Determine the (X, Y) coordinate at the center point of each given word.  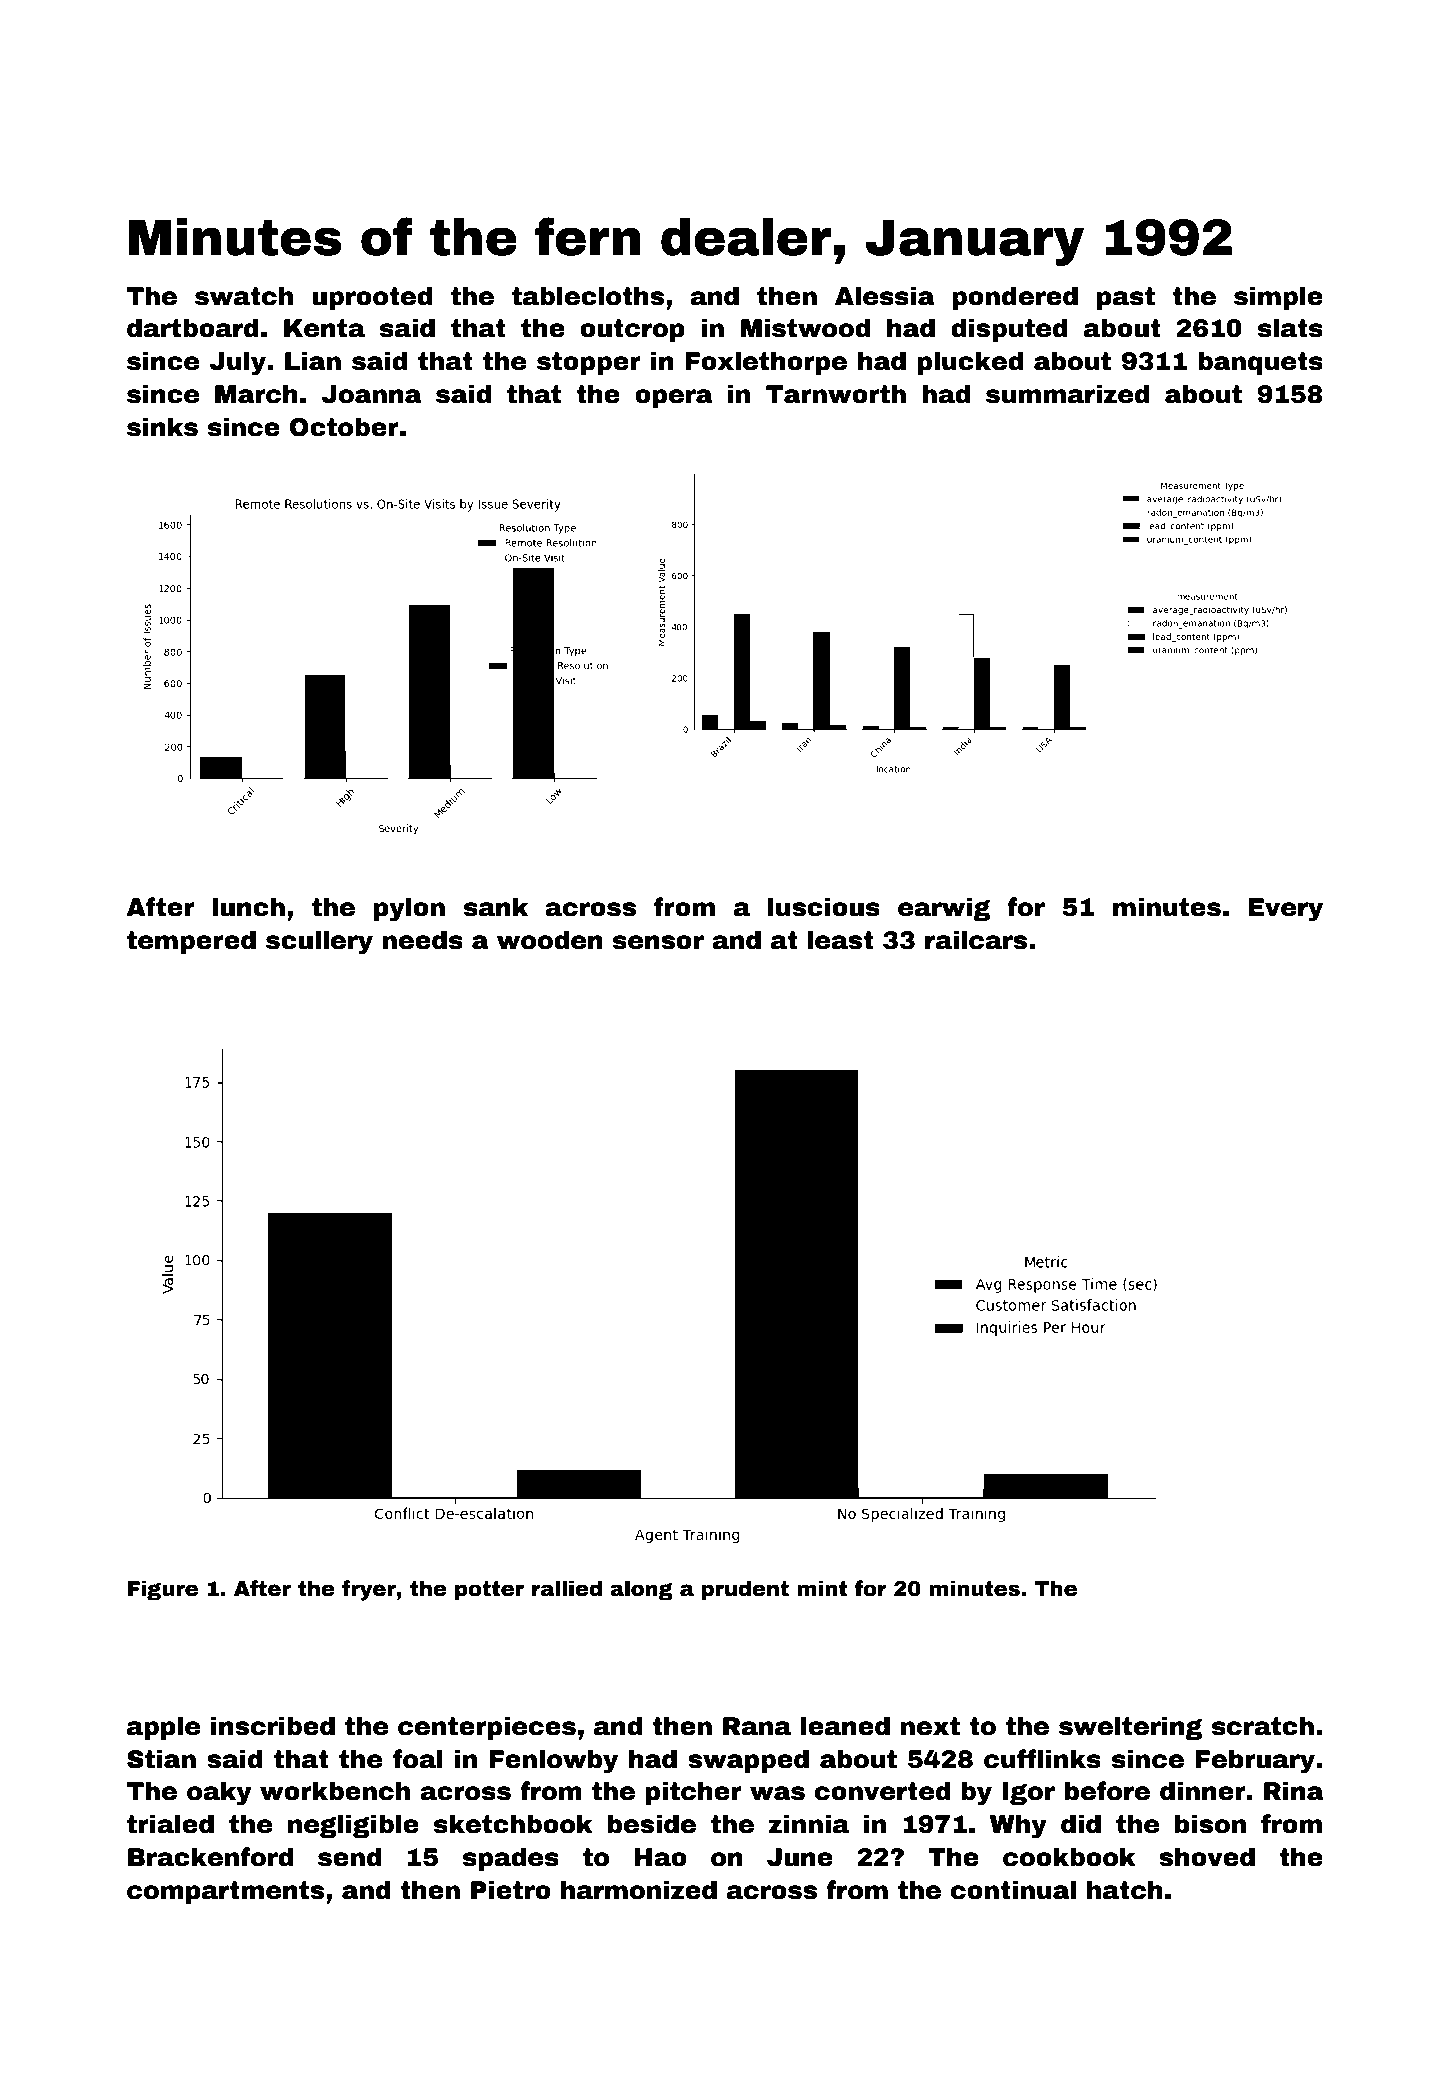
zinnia (808, 1824)
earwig (944, 909)
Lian (313, 361)
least (841, 940)
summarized (1067, 394)
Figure (163, 1590)
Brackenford (210, 1857)
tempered (191, 942)
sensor (658, 942)
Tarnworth (836, 394)
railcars (976, 940)
